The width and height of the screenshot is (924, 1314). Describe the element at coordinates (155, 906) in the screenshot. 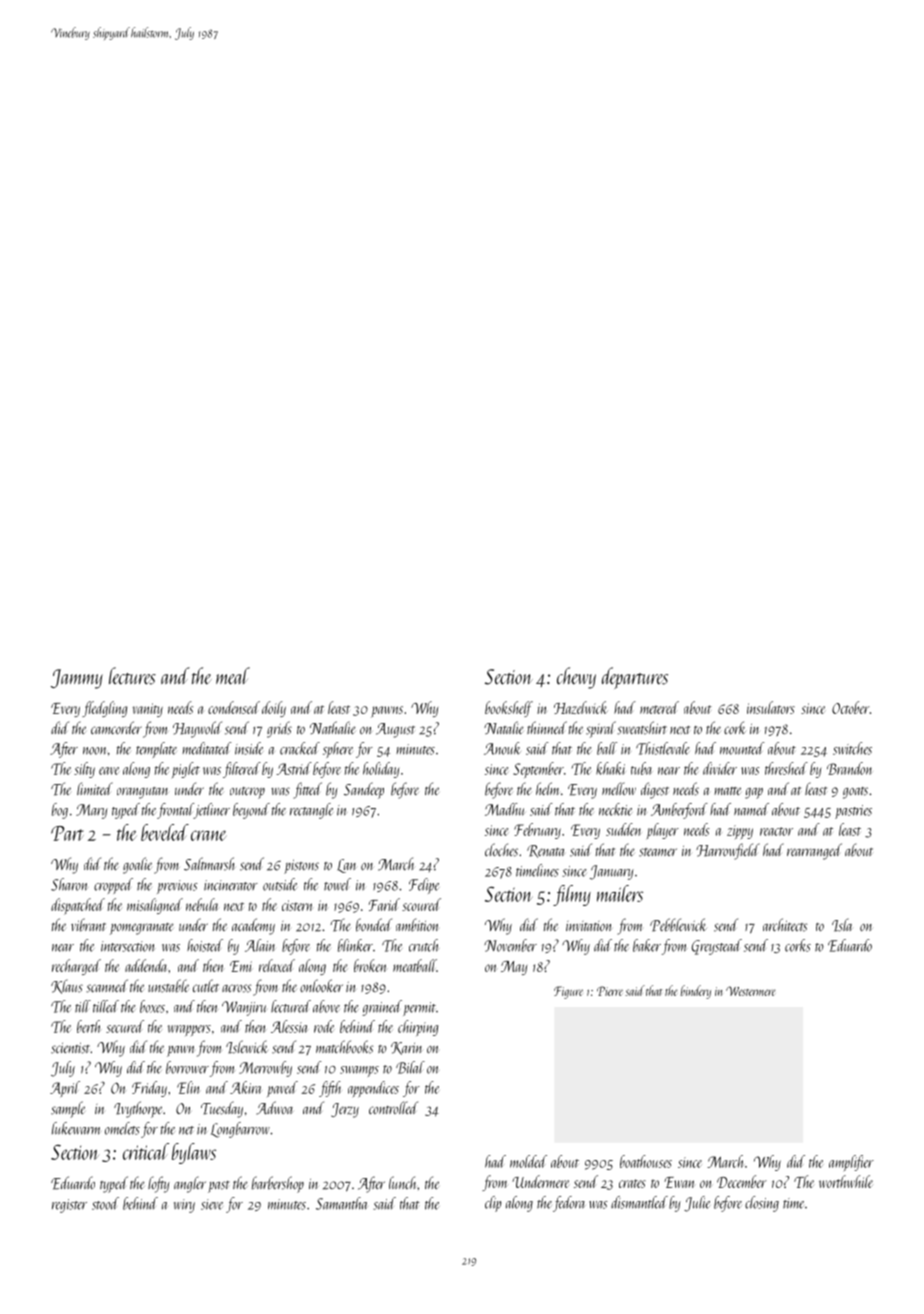

I see `misaligned` at that location.
